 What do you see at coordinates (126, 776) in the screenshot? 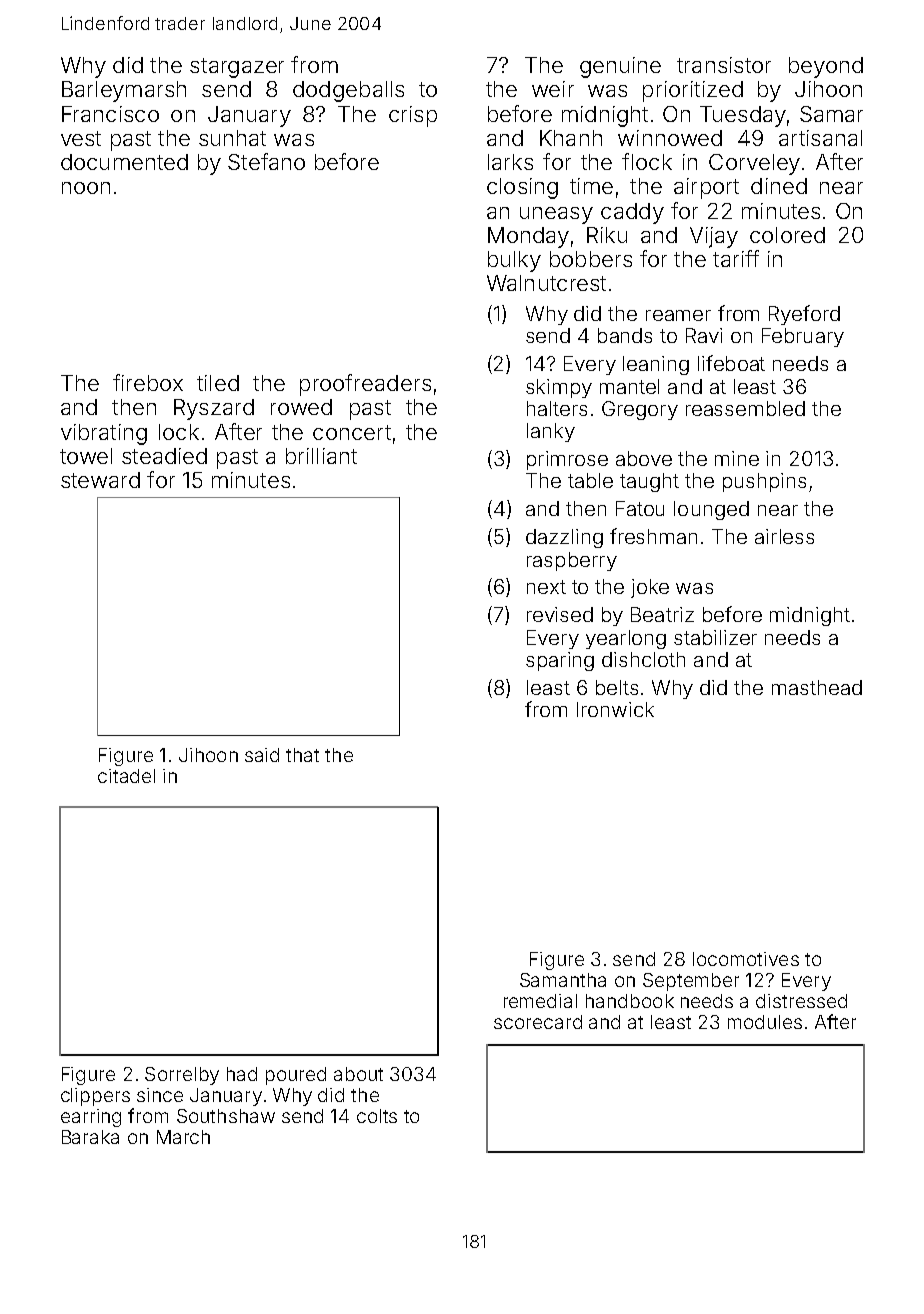
I see `citadel` at bounding box center [126, 776].
